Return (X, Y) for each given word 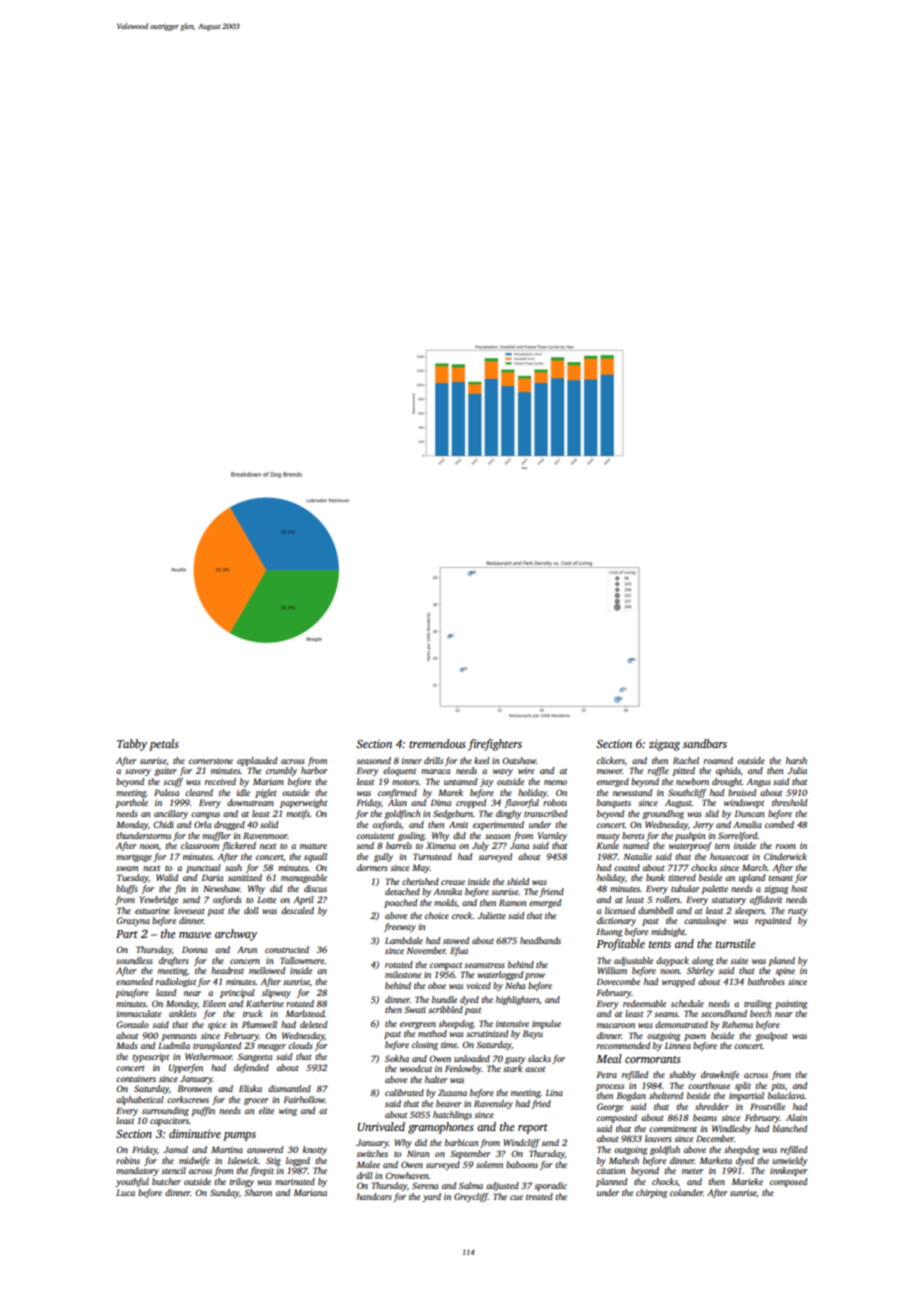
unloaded (472, 1058)
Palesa (166, 792)
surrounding (165, 1111)
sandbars (705, 743)
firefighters (495, 745)
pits (778, 1086)
